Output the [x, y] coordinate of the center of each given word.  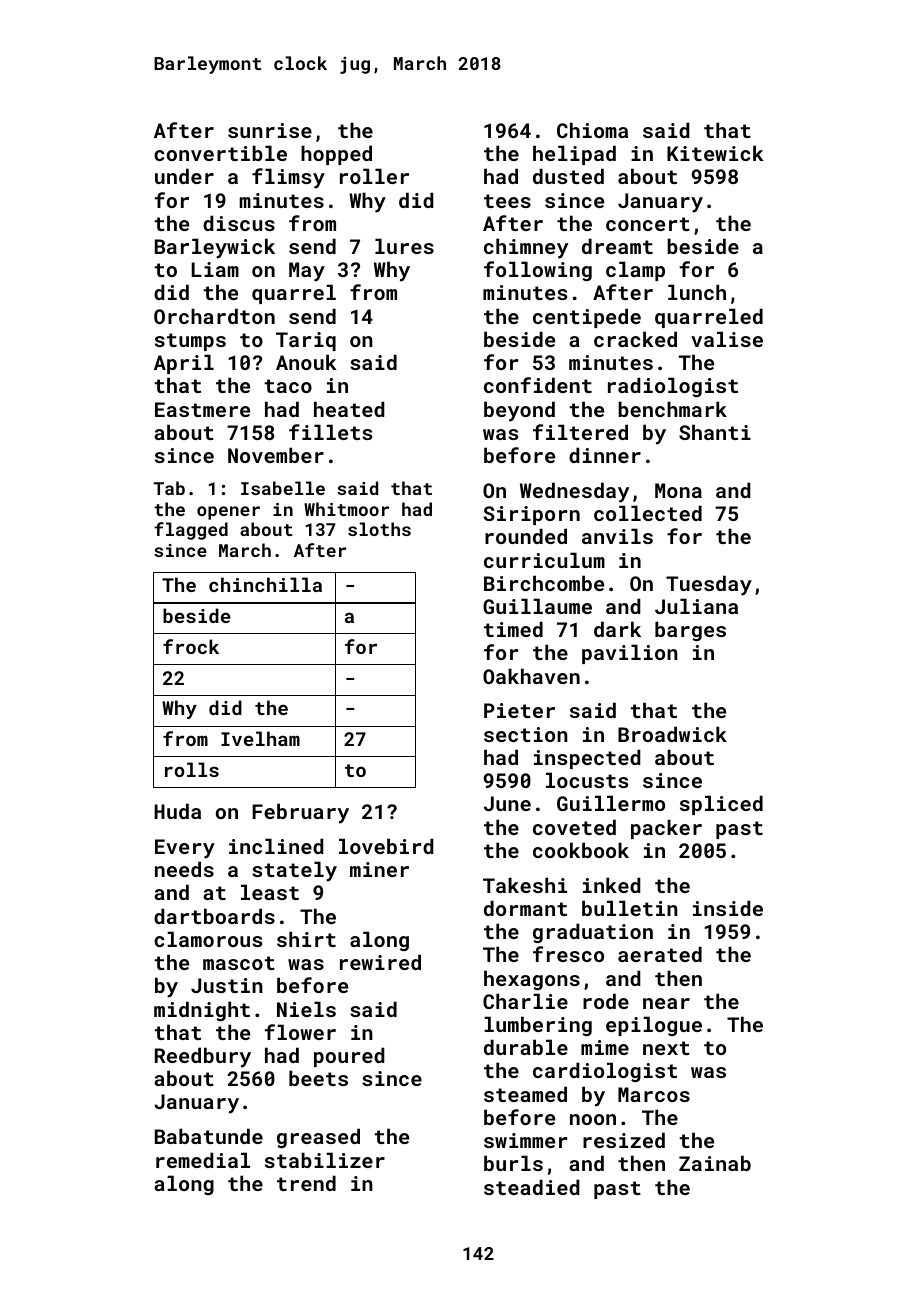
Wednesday [574, 492]
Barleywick [215, 248]
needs [184, 869]
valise [727, 339]
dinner [605, 455]
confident [538, 385]
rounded [526, 536]
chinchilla [265, 584]
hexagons [532, 980]
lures [404, 246]
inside [728, 908]
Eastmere [202, 409]
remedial [203, 1160]
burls [513, 1163]
